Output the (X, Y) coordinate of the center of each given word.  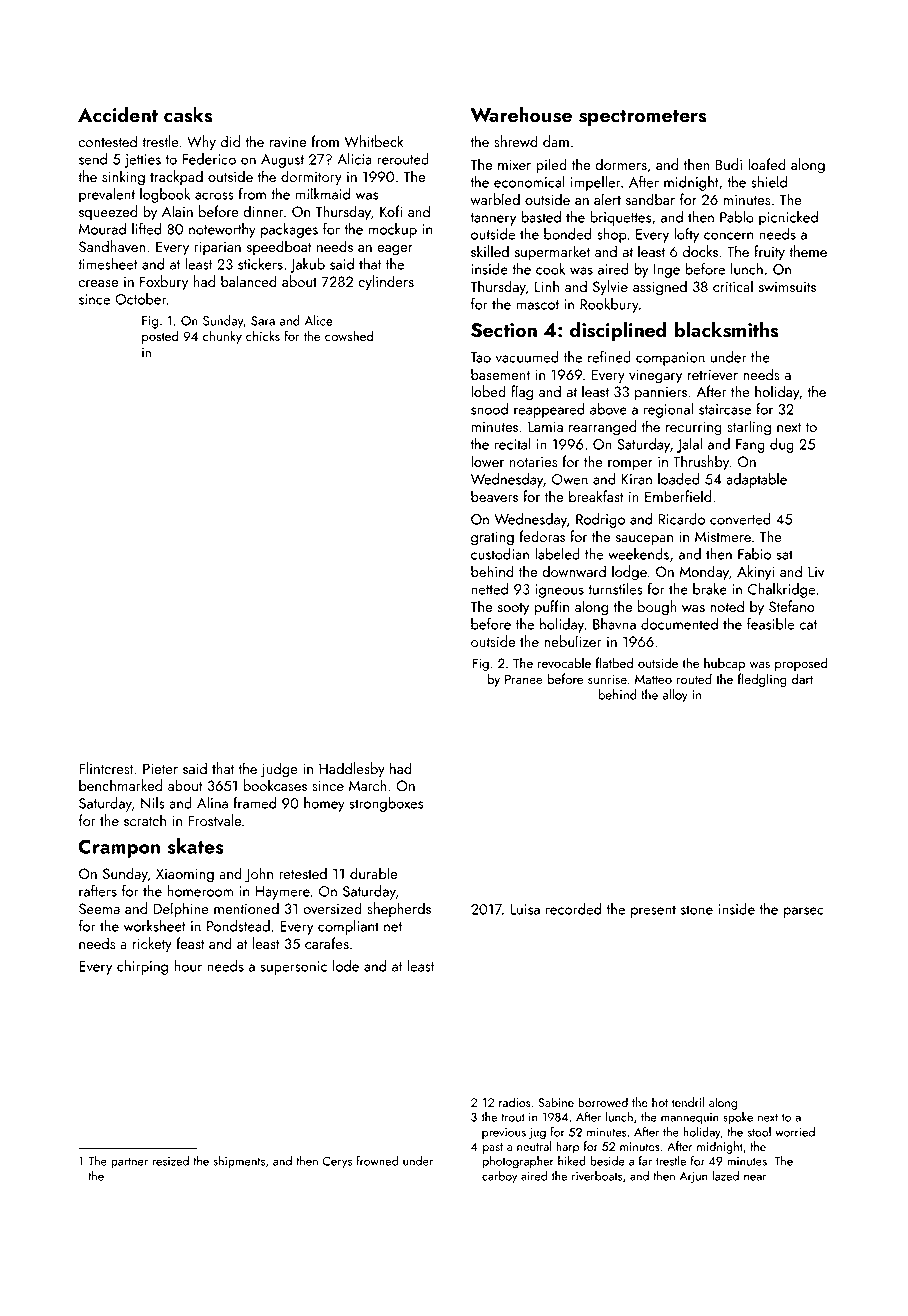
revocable (564, 662)
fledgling (762, 680)
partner (129, 1163)
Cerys (337, 1162)
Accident (118, 114)
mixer (514, 164)
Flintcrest (106, 768)
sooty (513, 609)
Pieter (160, 768)
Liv (816, 571)
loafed (767, 164)
